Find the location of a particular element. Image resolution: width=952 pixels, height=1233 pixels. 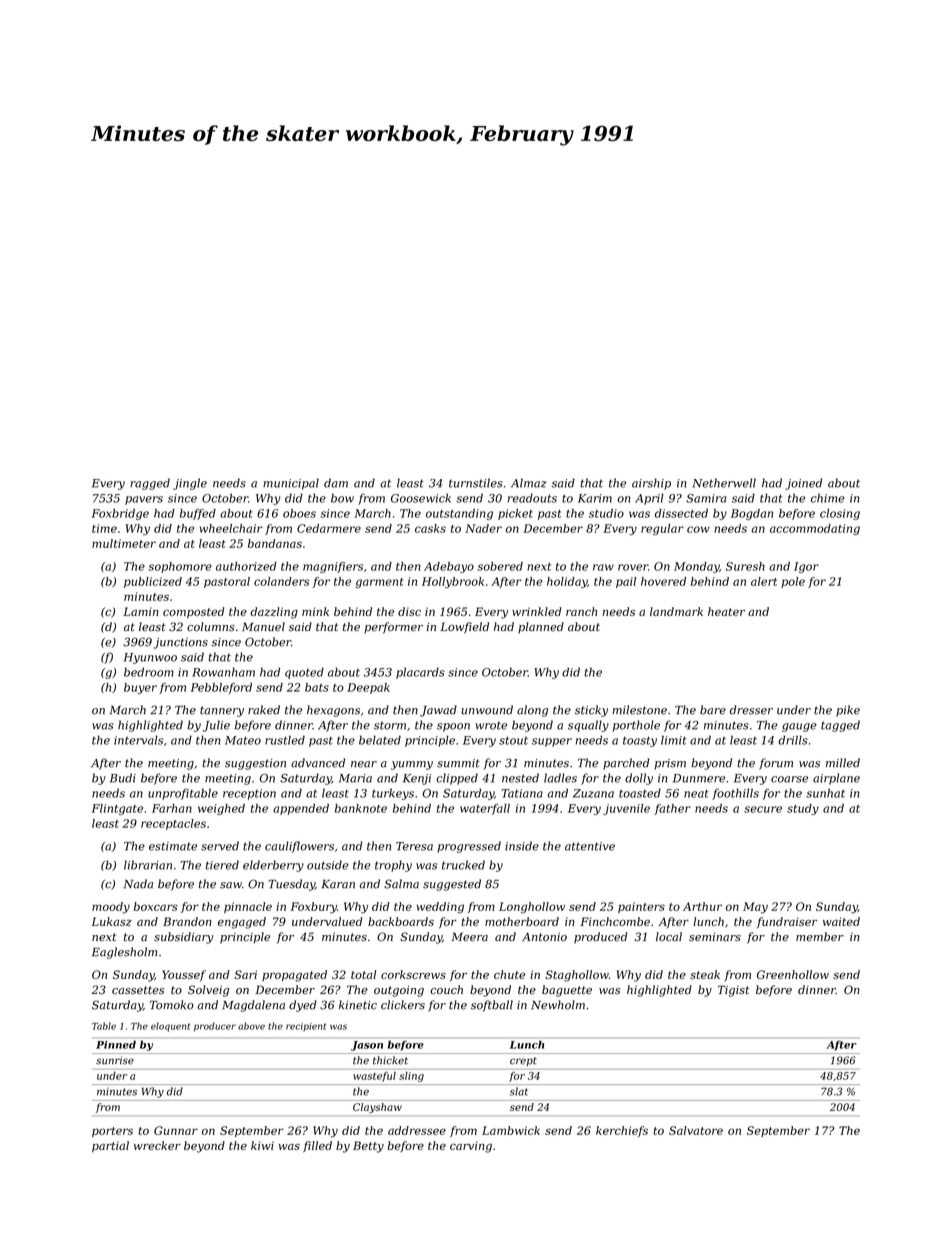

drills is located at coordinates (793, 740).
